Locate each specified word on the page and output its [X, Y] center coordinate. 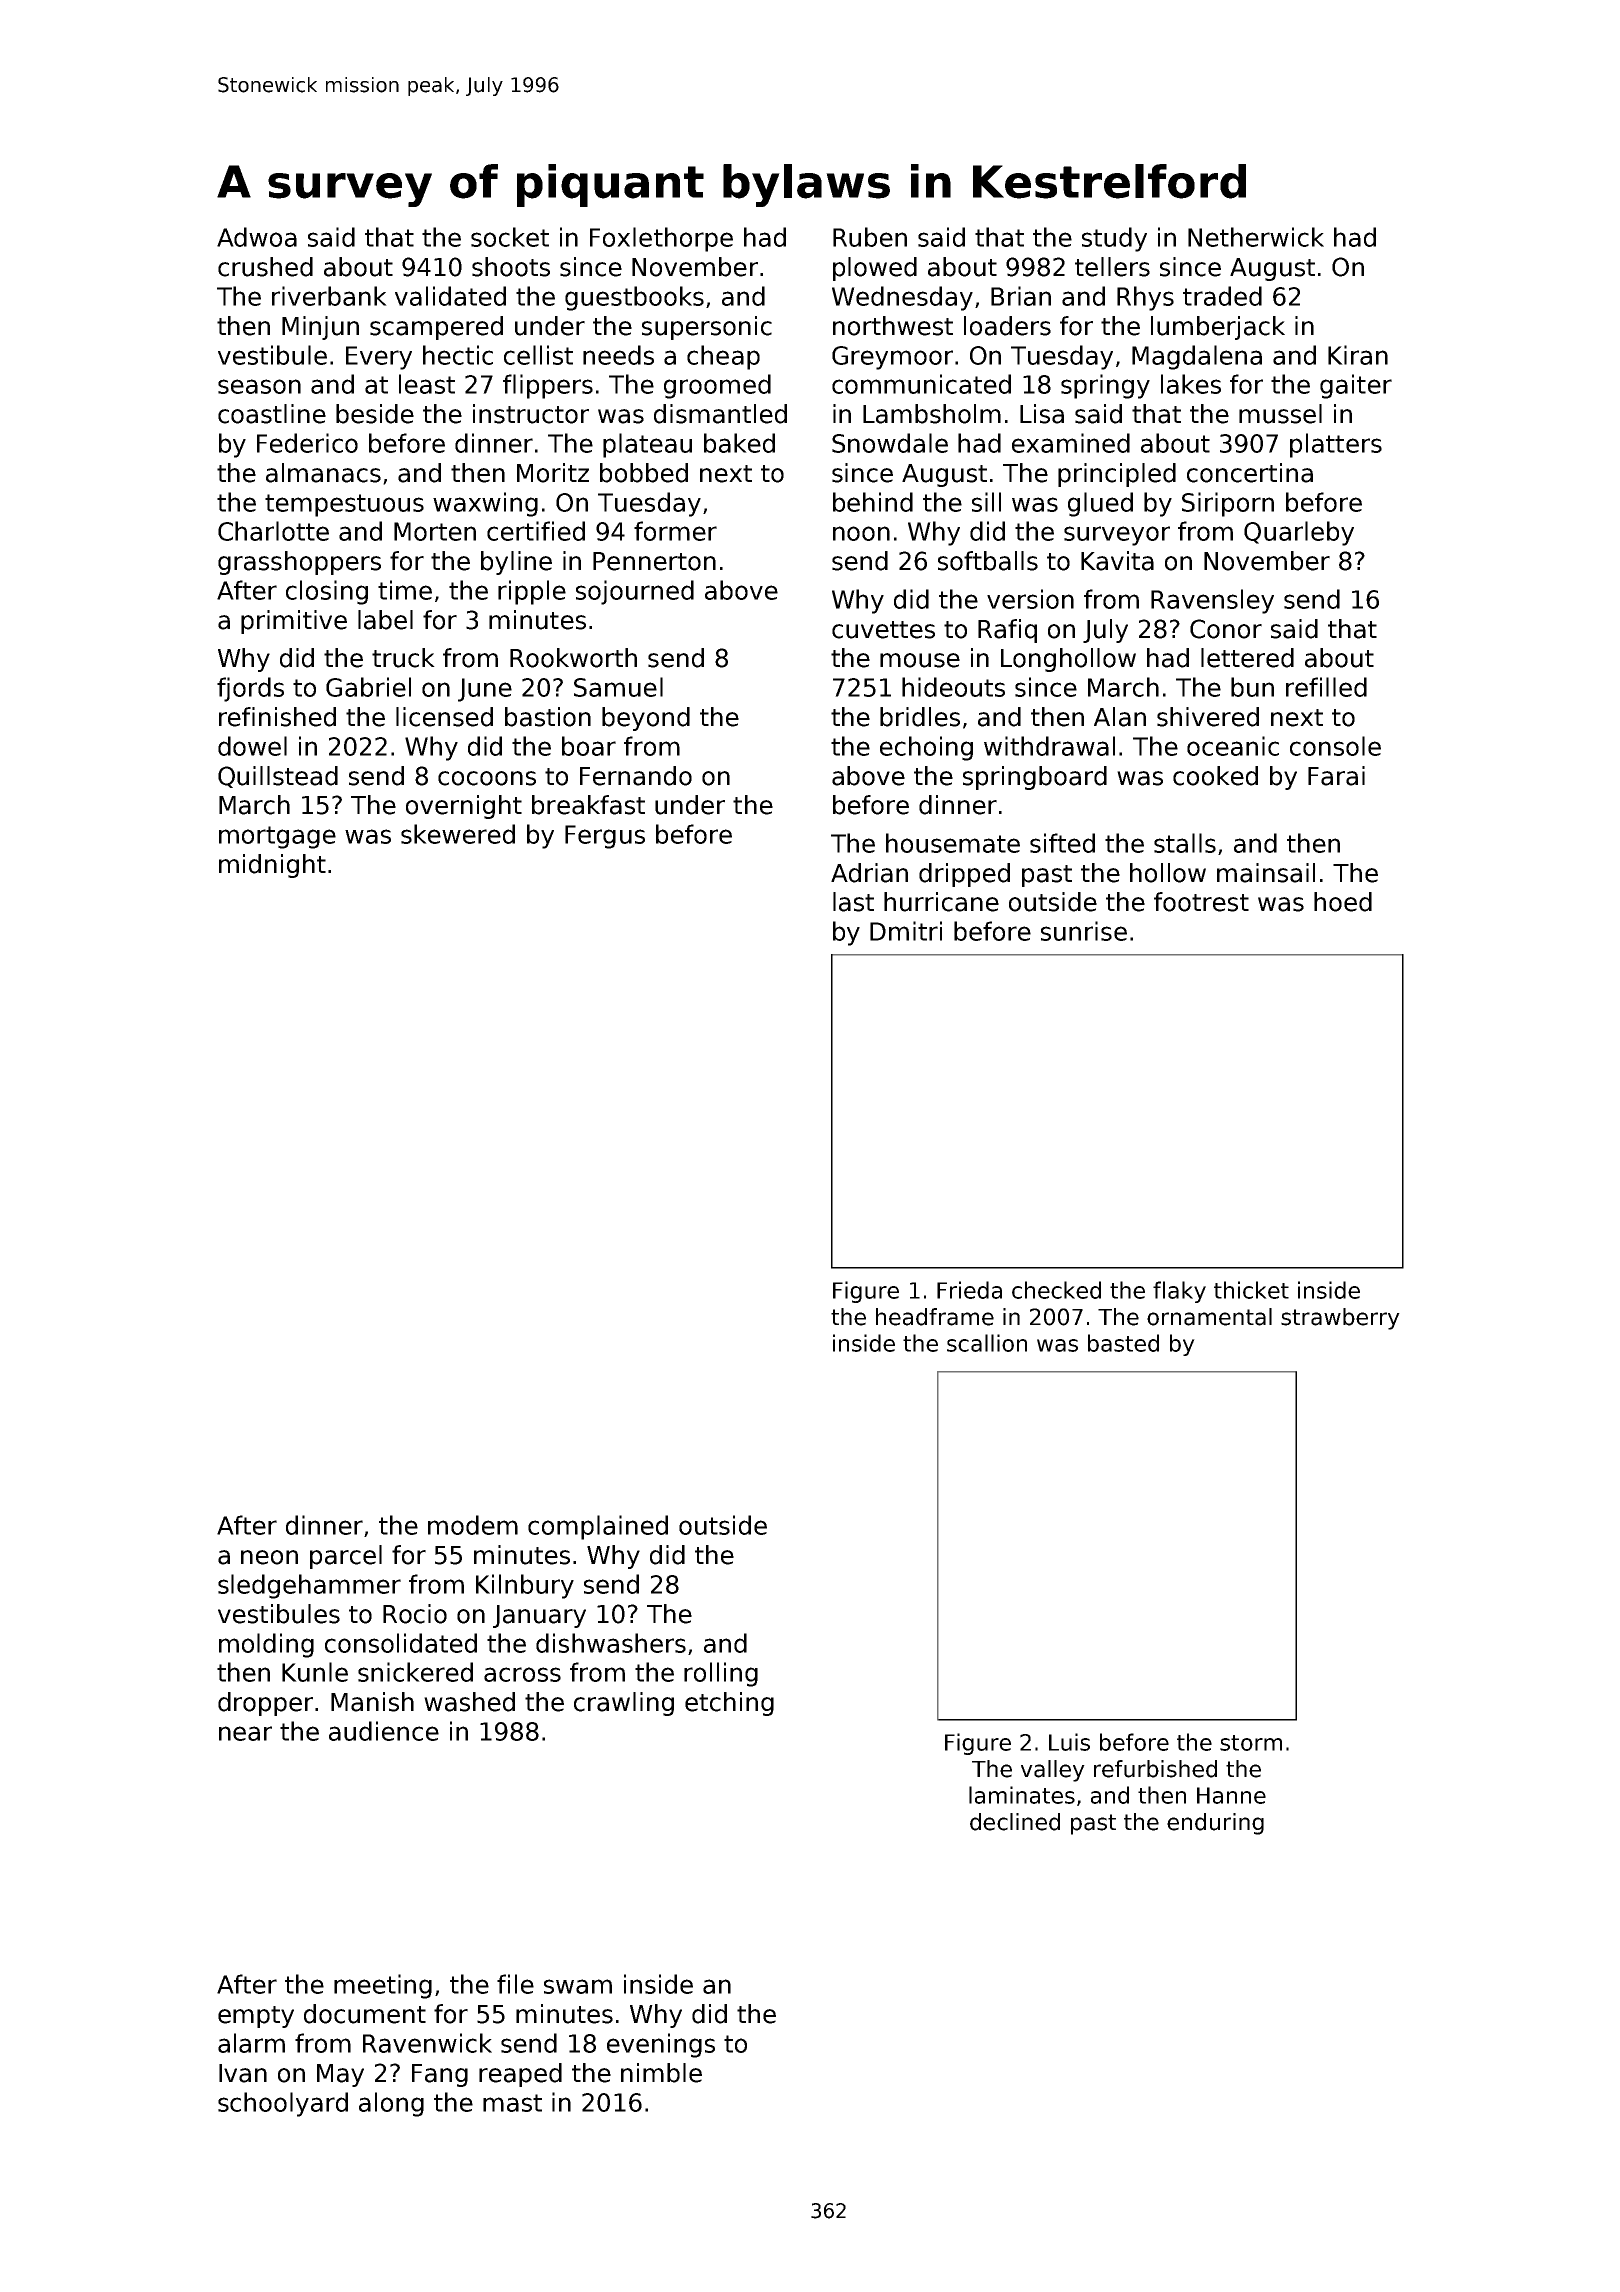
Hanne [1231, 1795]
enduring [1215, 1824]
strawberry [1340, 1319]
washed [469, 1702]
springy [1105, 386]
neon [269, 1557]
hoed [1343, 902]
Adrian [869, 873]
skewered [458, 834]
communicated [921, 384]
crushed [265, 267]
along [391, 2104]
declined [1015, 1822]
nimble [661, 2073]
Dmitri [906, 931]
